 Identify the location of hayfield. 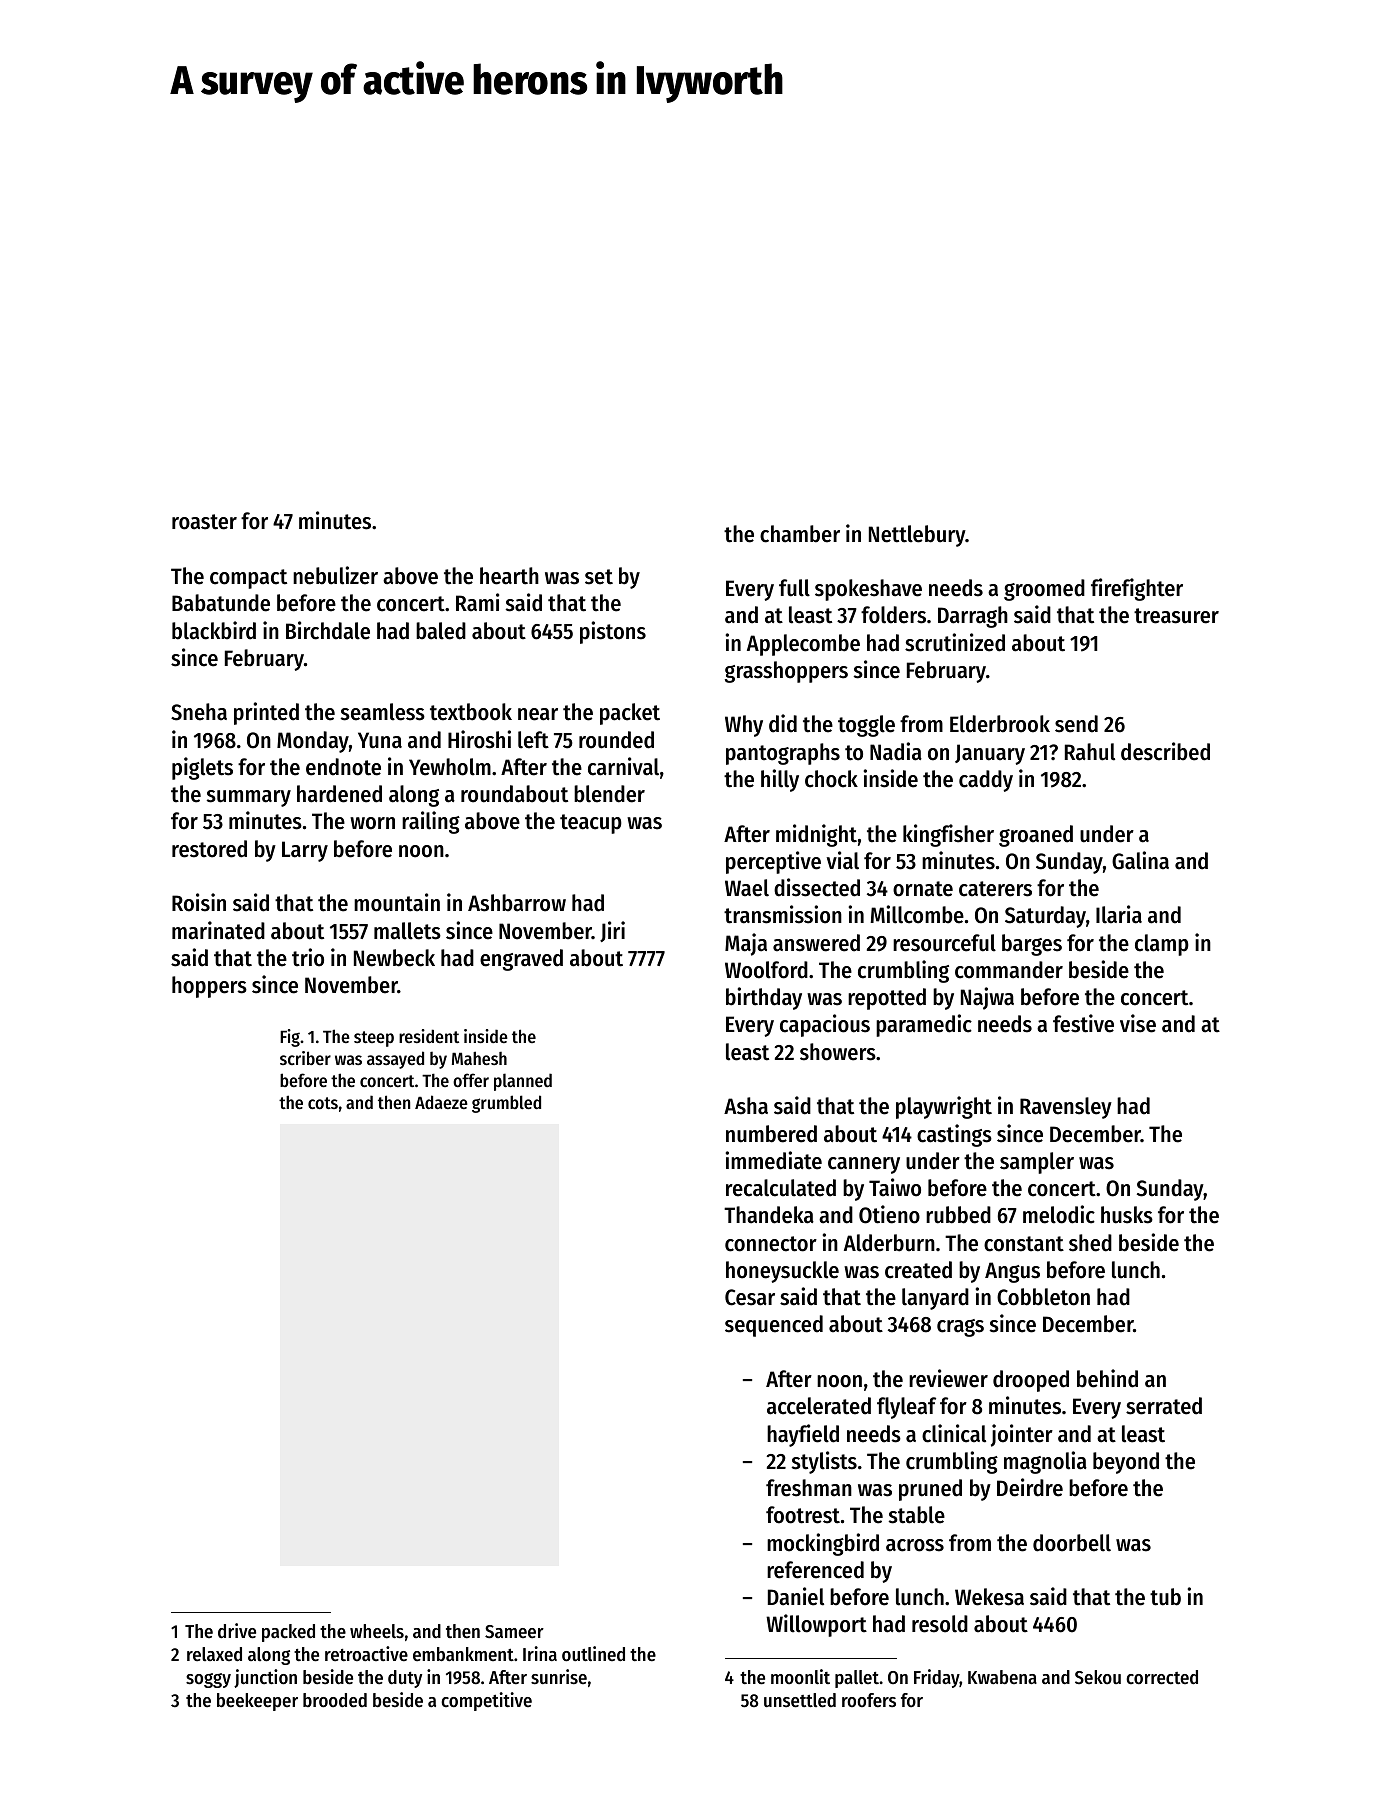
(803, 1435).
